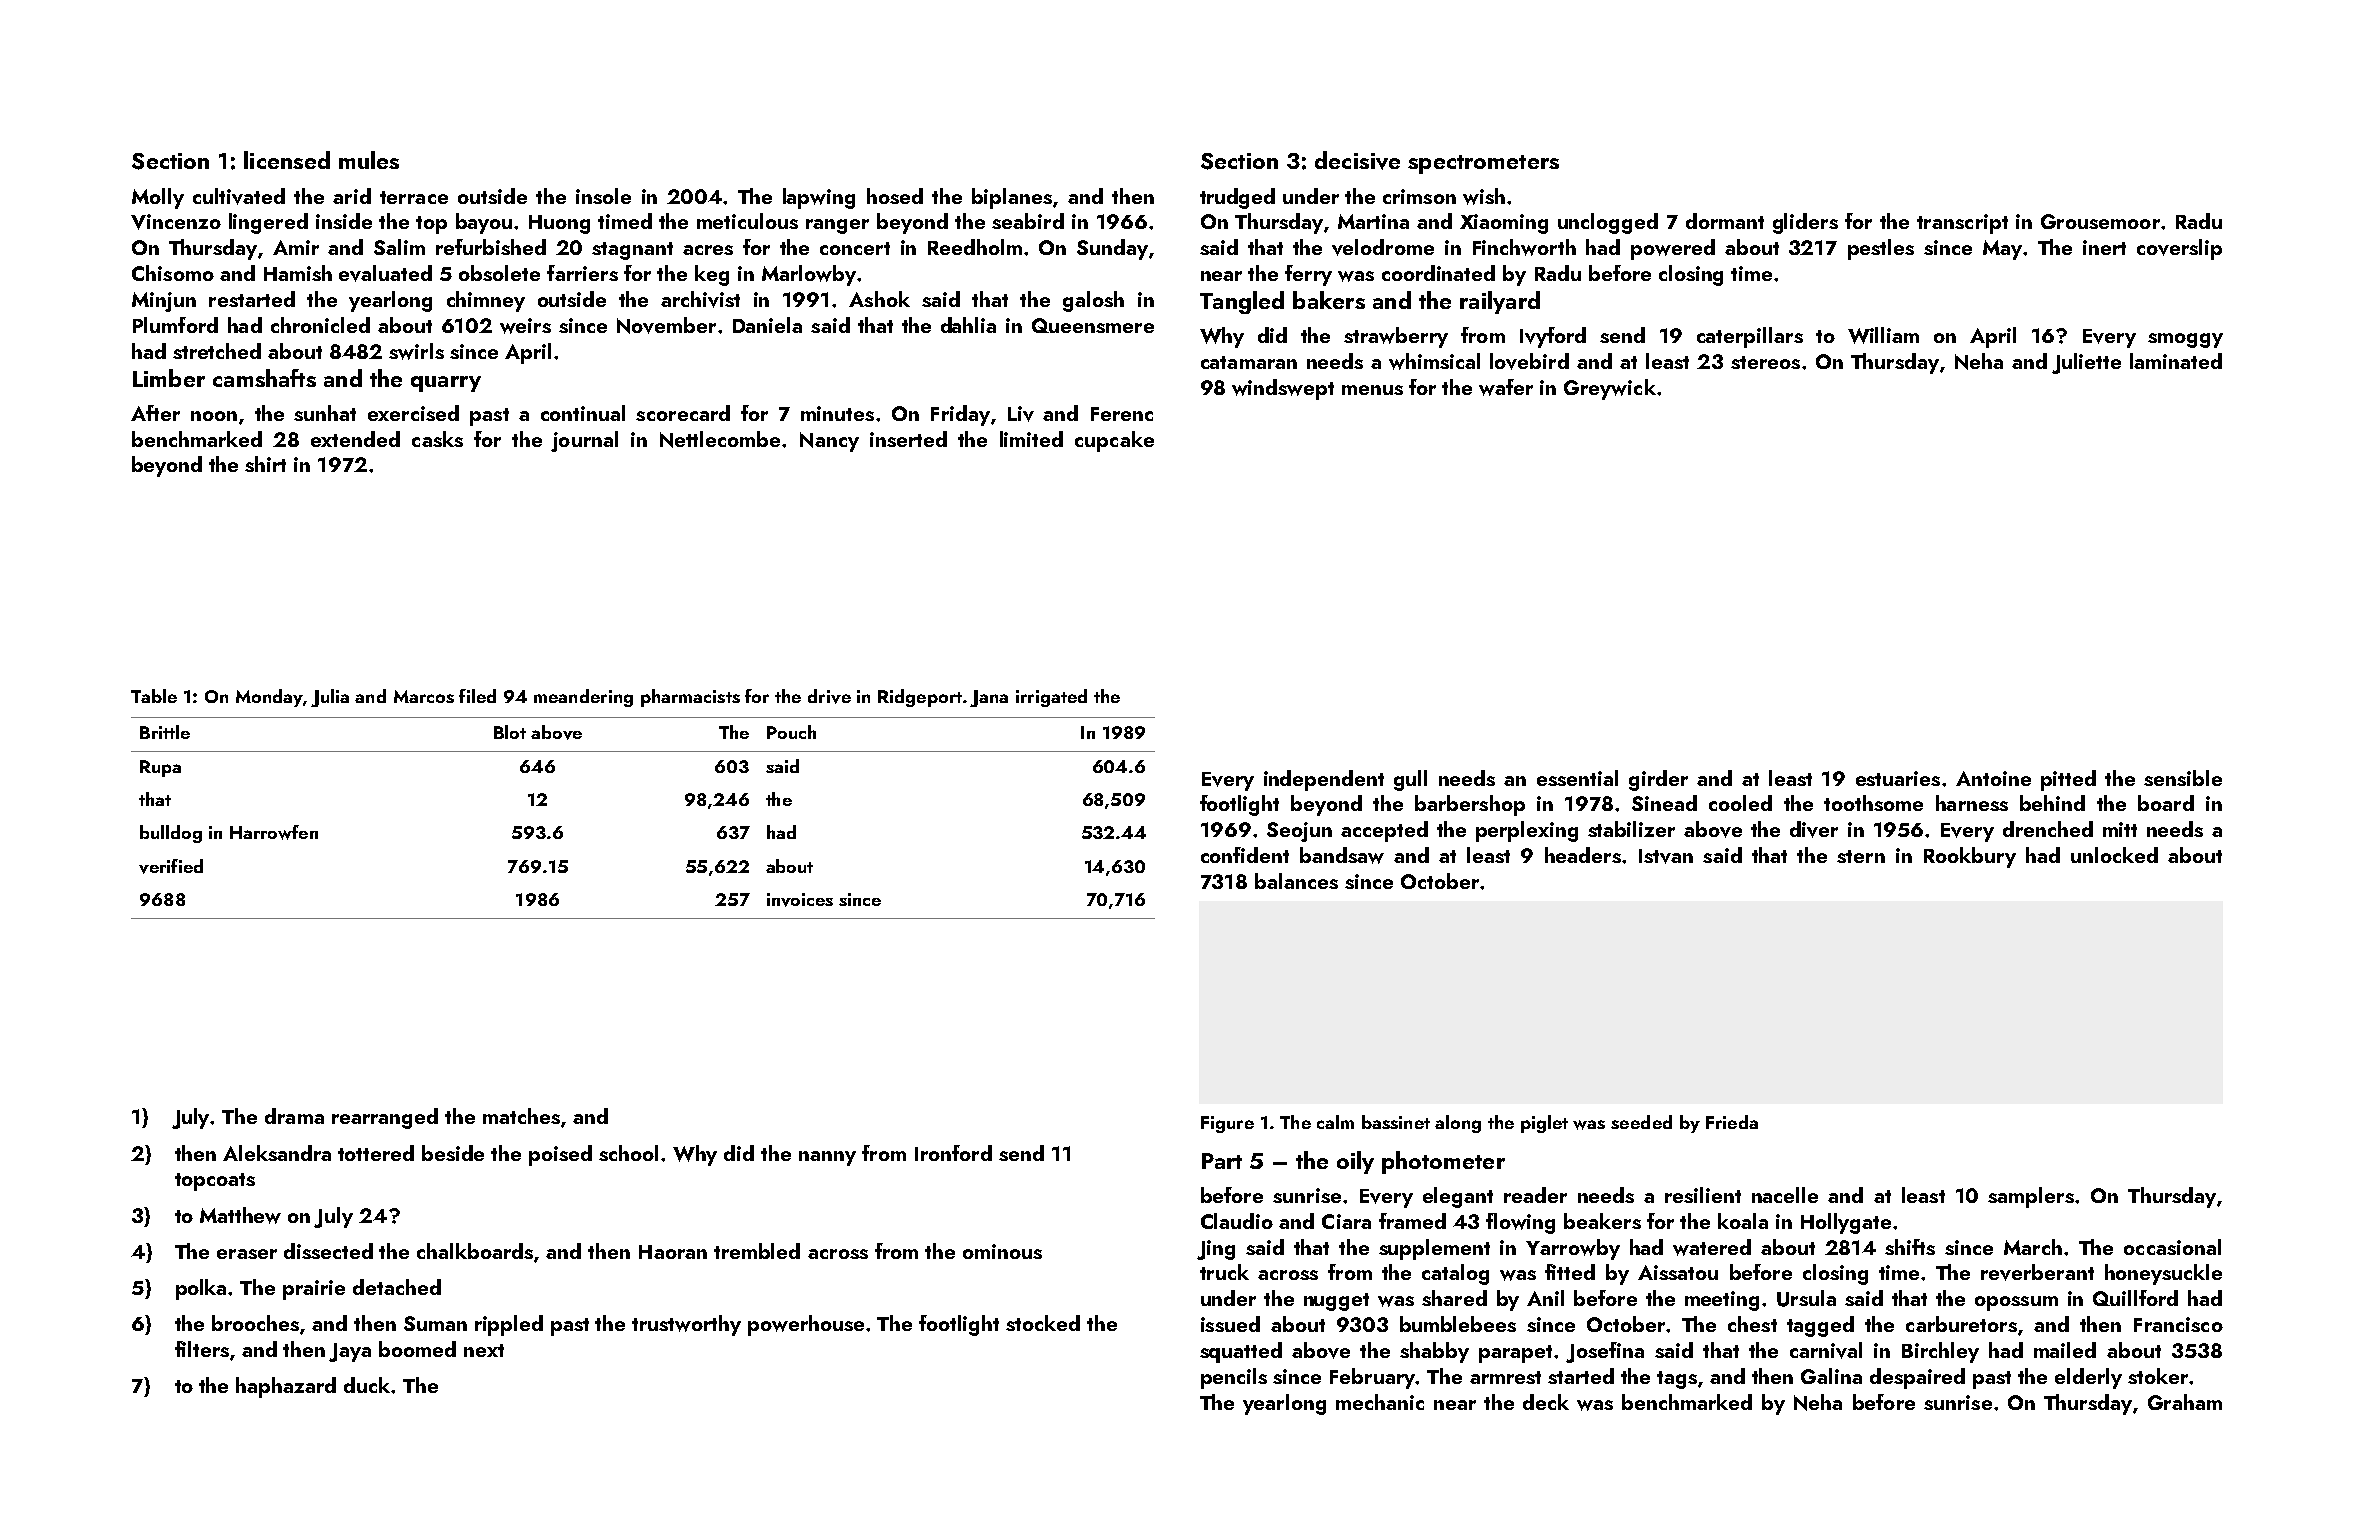  I want to click on irrigated, so click(1051, 698).
